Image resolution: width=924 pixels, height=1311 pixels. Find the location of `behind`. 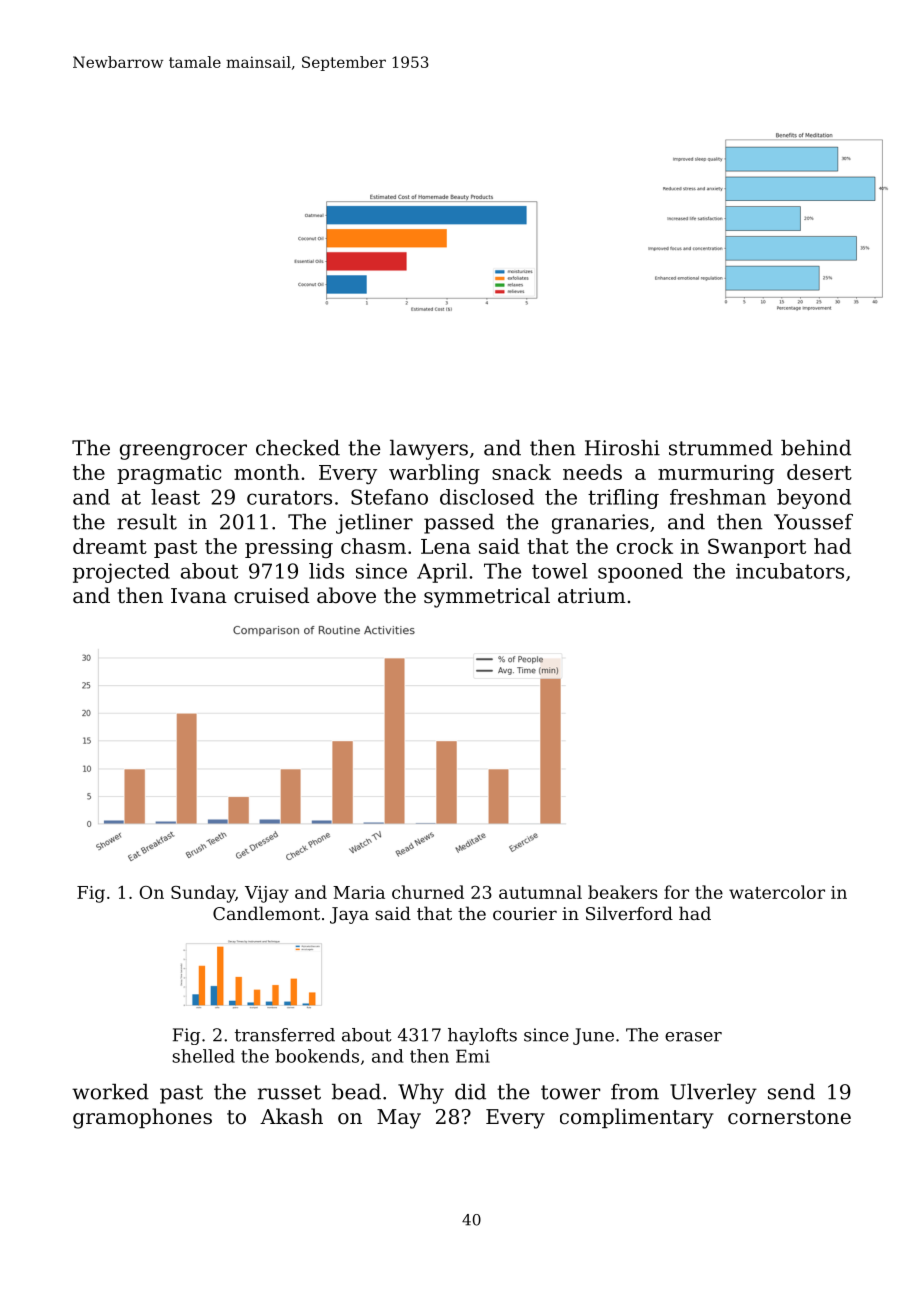

behind is located at coordinates (816, 448).
